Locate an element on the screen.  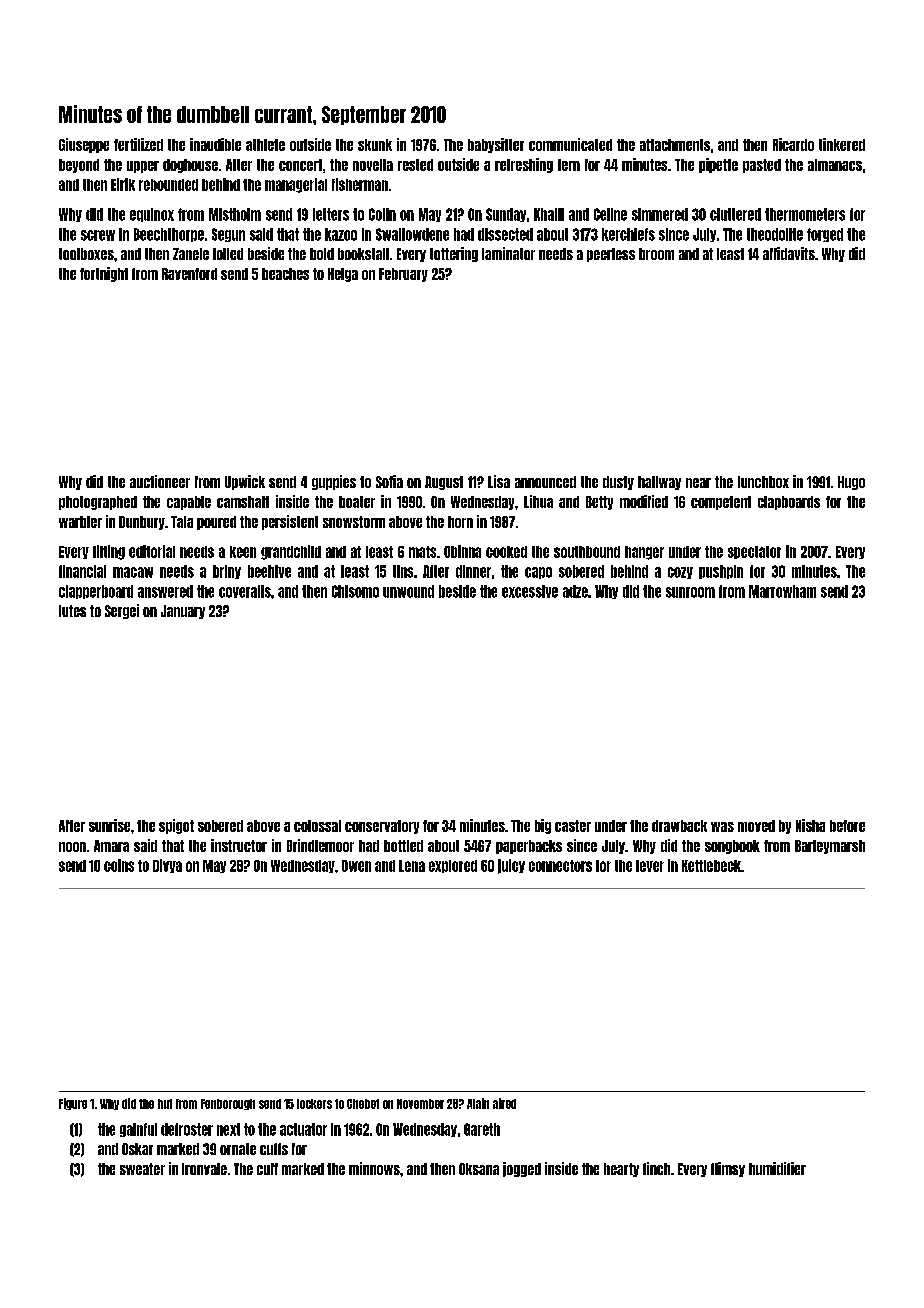
refreshing is located at coordinates (524, 165).
